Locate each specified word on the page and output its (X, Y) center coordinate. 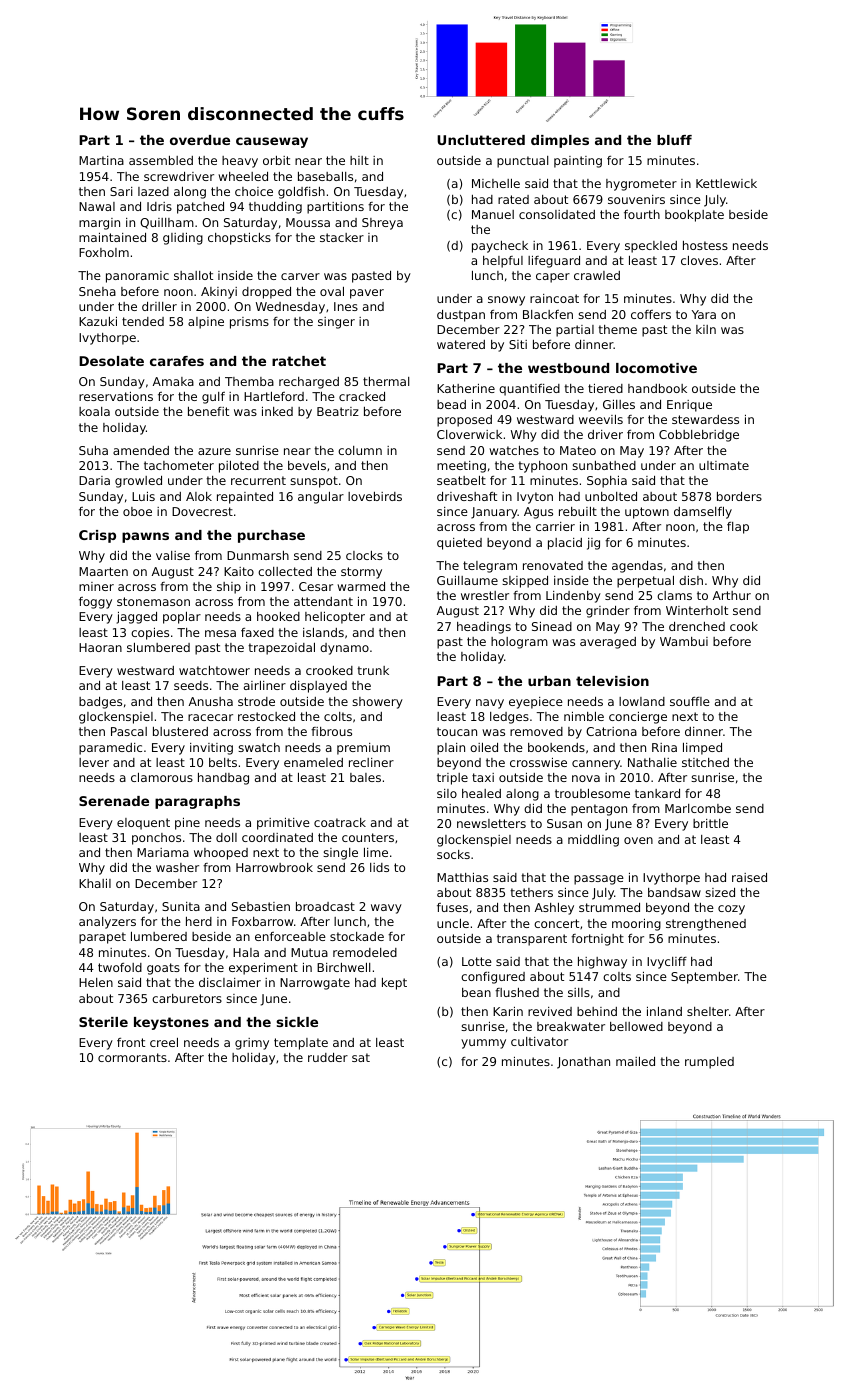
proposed (464, 421)
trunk (373, 670)
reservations (116, 396)
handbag (223, 779)
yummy (483, 1044)
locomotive (656, 368)
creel (164, 1042)
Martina (101, 160)
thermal (386, 381)
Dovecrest (202, 511)
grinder (608, 612)
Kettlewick (726, 183)
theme (617, 329)
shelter (708, 1011)
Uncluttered (481, 140)
